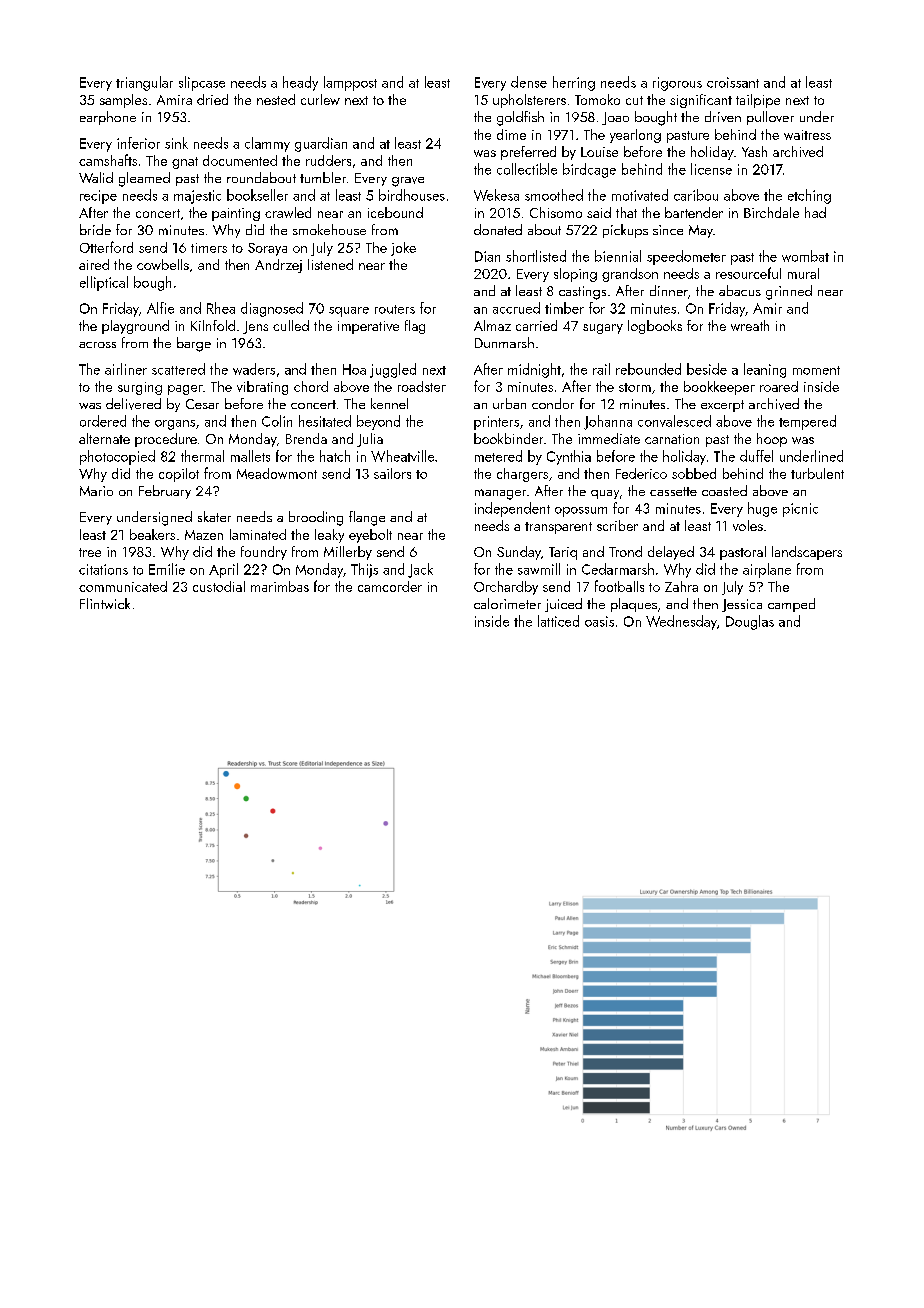 This screenshot has height=1308, width=924. I want to click on documented, so click(240, 160).
